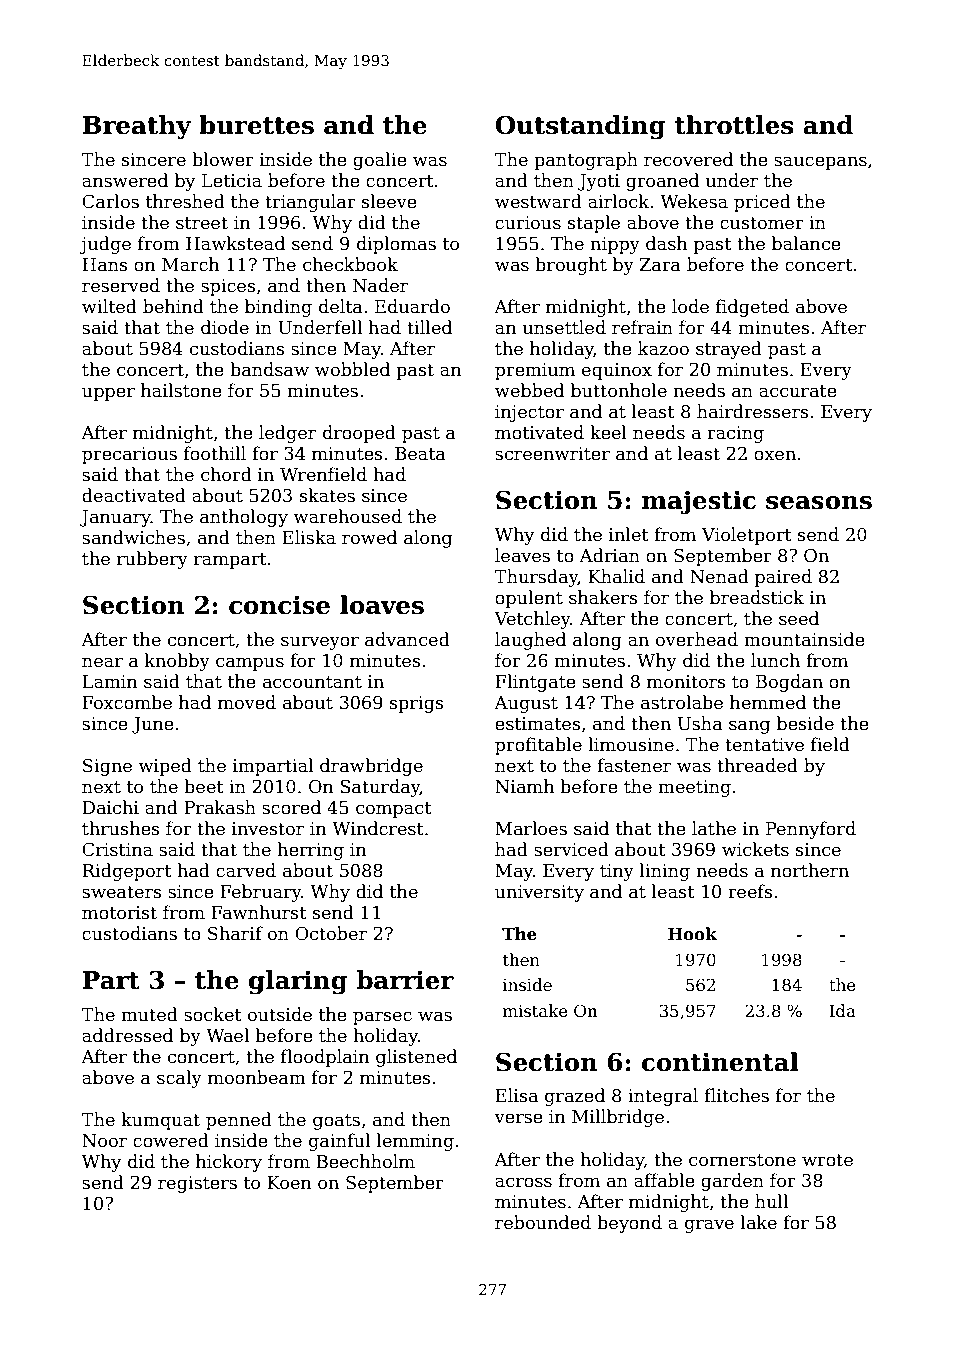  What do you see at coordinates (246, 870) in the image?
I see `carved` at bounding box center [246, 870].
